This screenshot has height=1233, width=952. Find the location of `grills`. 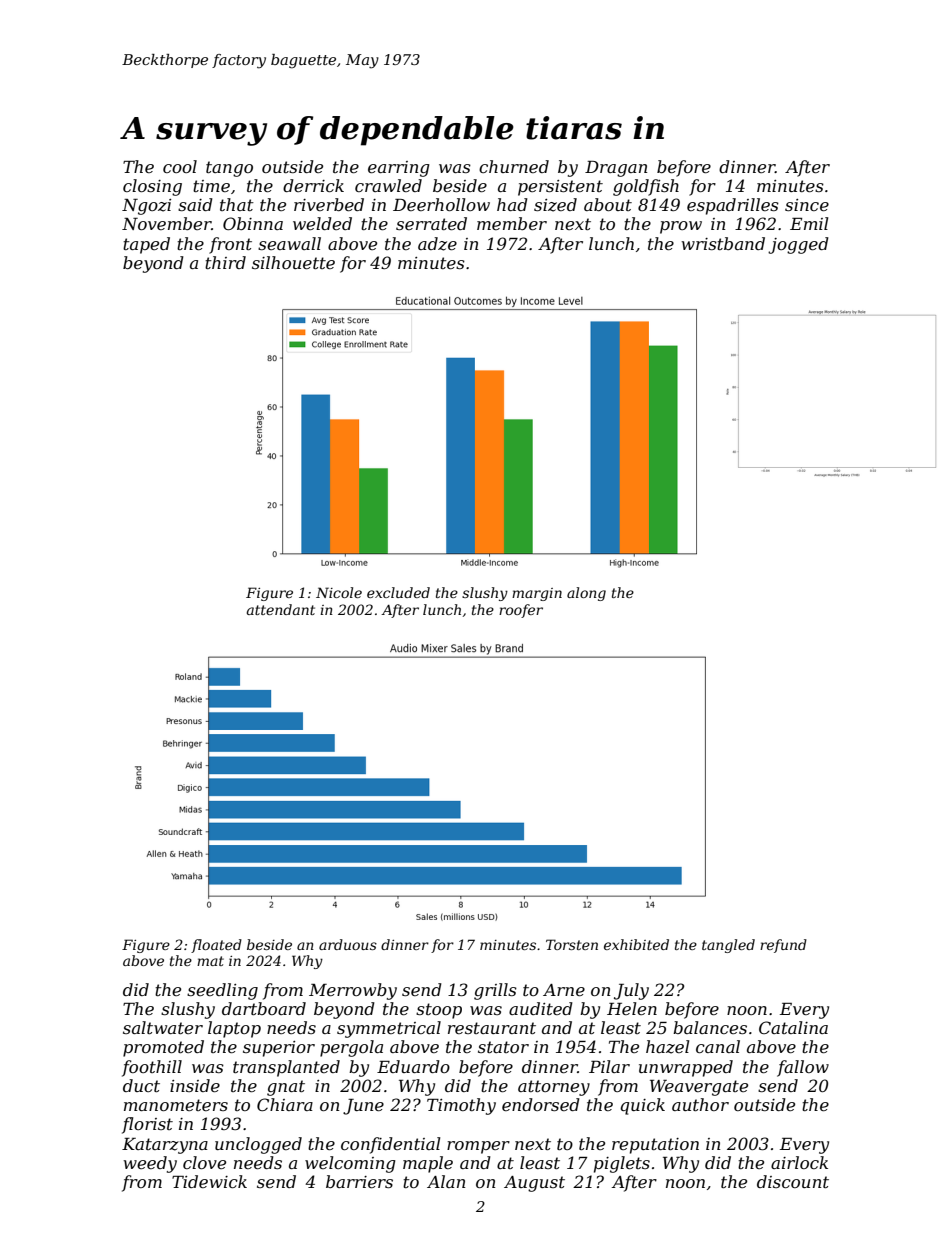

grills is located at coordinates (495, 991).
